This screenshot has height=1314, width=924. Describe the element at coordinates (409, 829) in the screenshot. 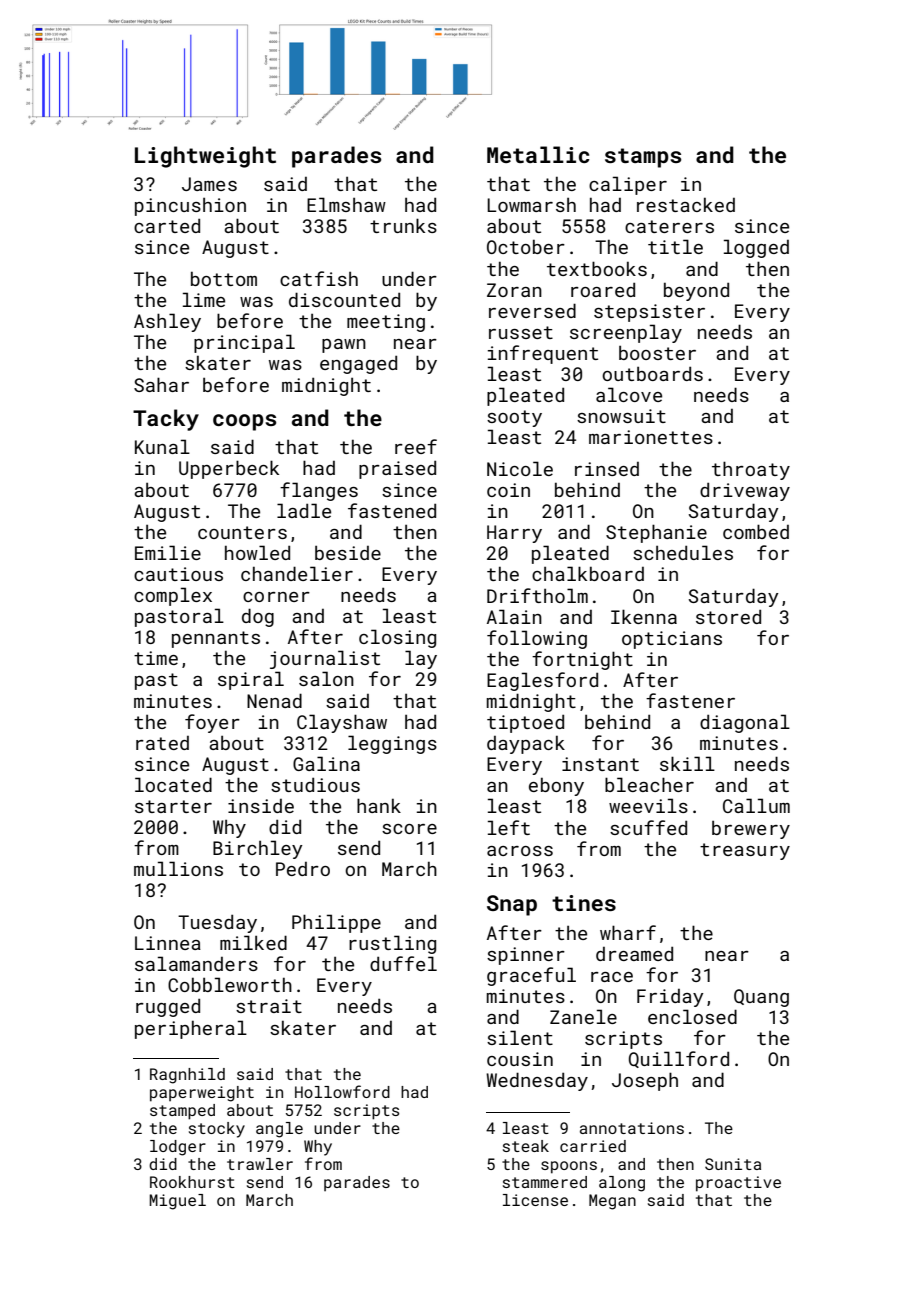

I see `score` at that location.
